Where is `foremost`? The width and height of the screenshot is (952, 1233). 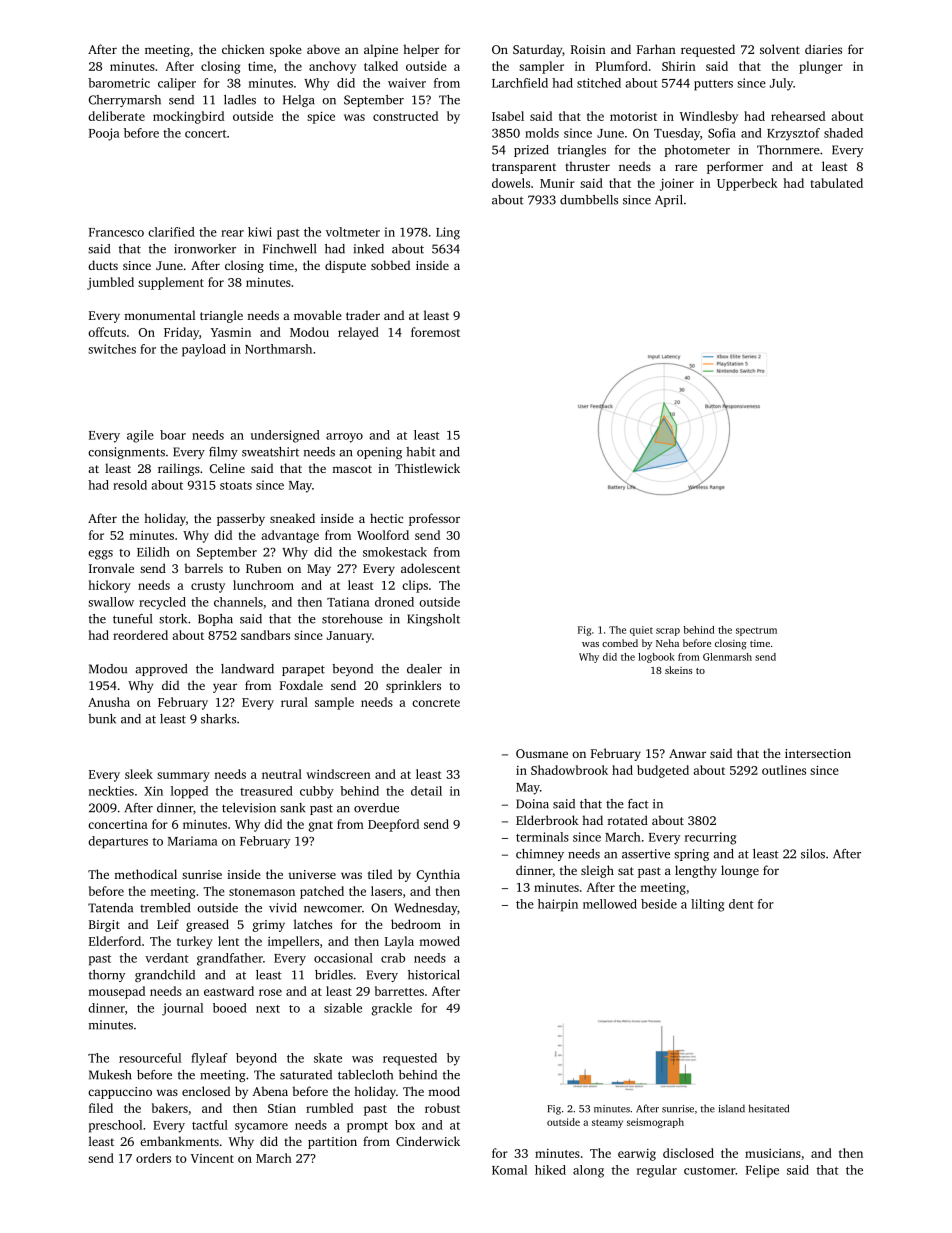
foremost is located at coordinates (435, 332).
